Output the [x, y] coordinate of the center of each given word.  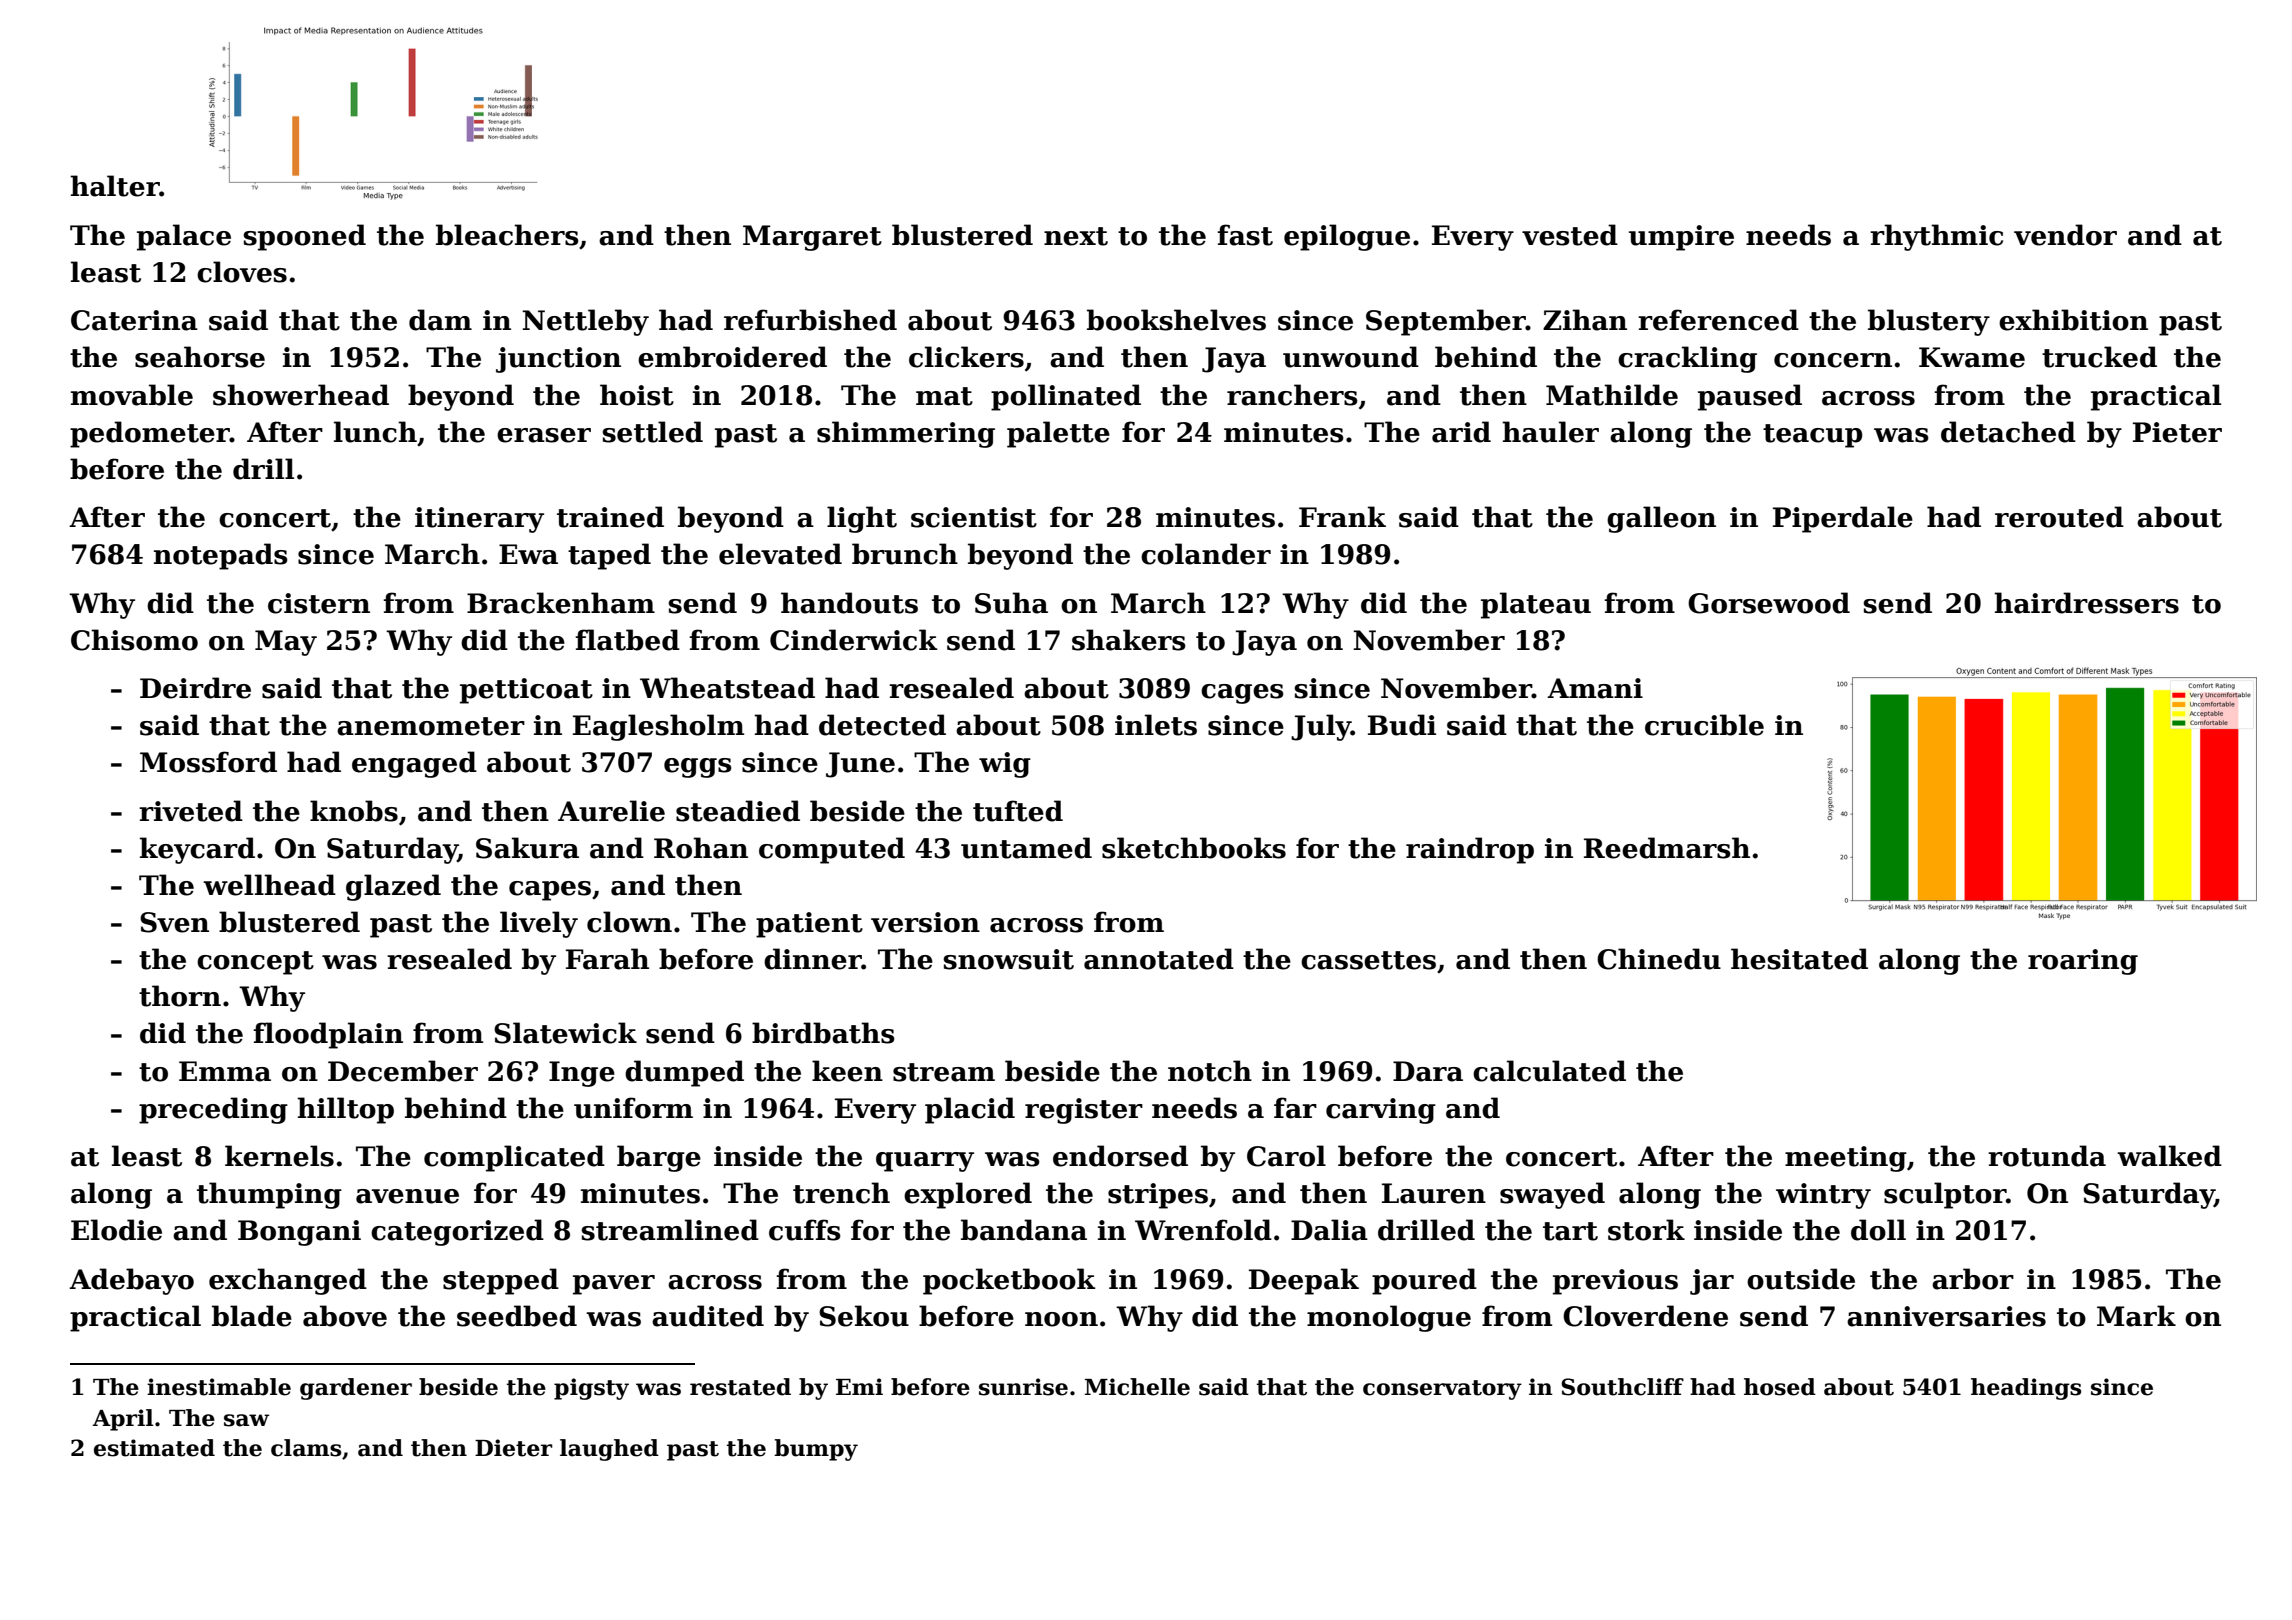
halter [115, 186]
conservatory [1442, 1390]
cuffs [805, 1230]
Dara [1428, 1071]
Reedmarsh [1667, 848]
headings [2026, 1389]
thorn [180, 996]
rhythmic [1936, 237]
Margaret [812, 238]
